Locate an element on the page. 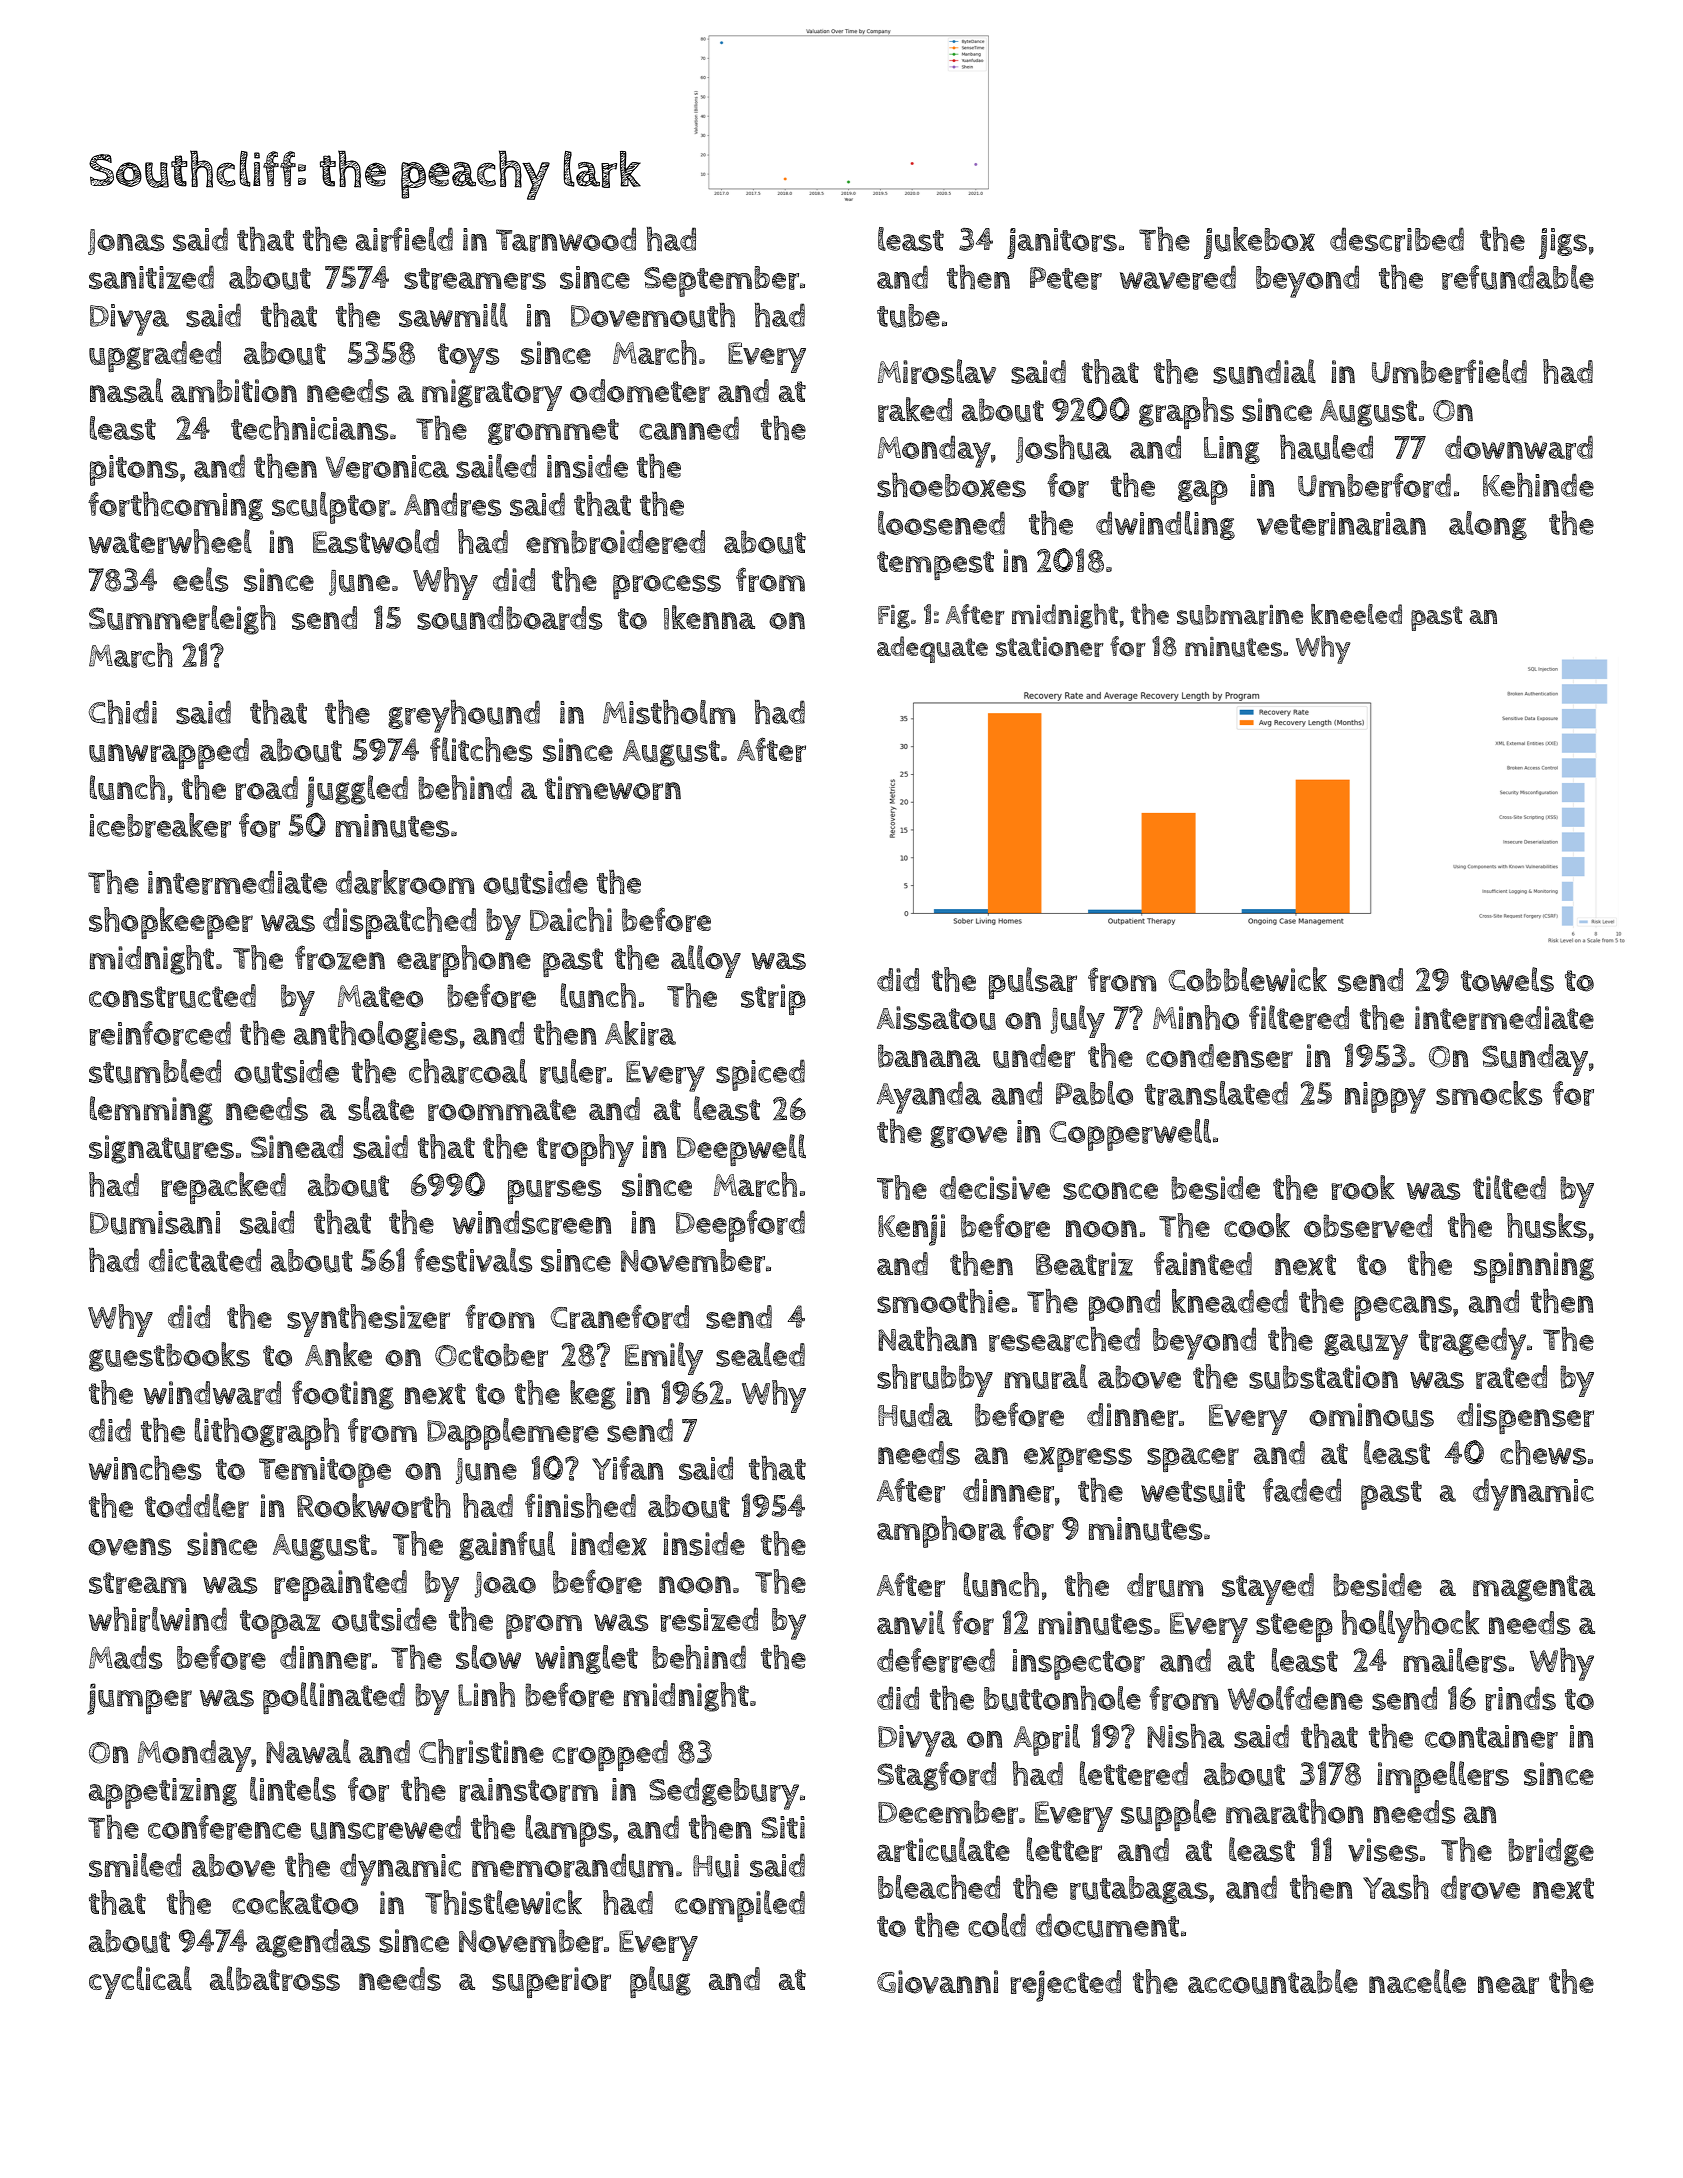  toys is located at coordinates (468, 358).
